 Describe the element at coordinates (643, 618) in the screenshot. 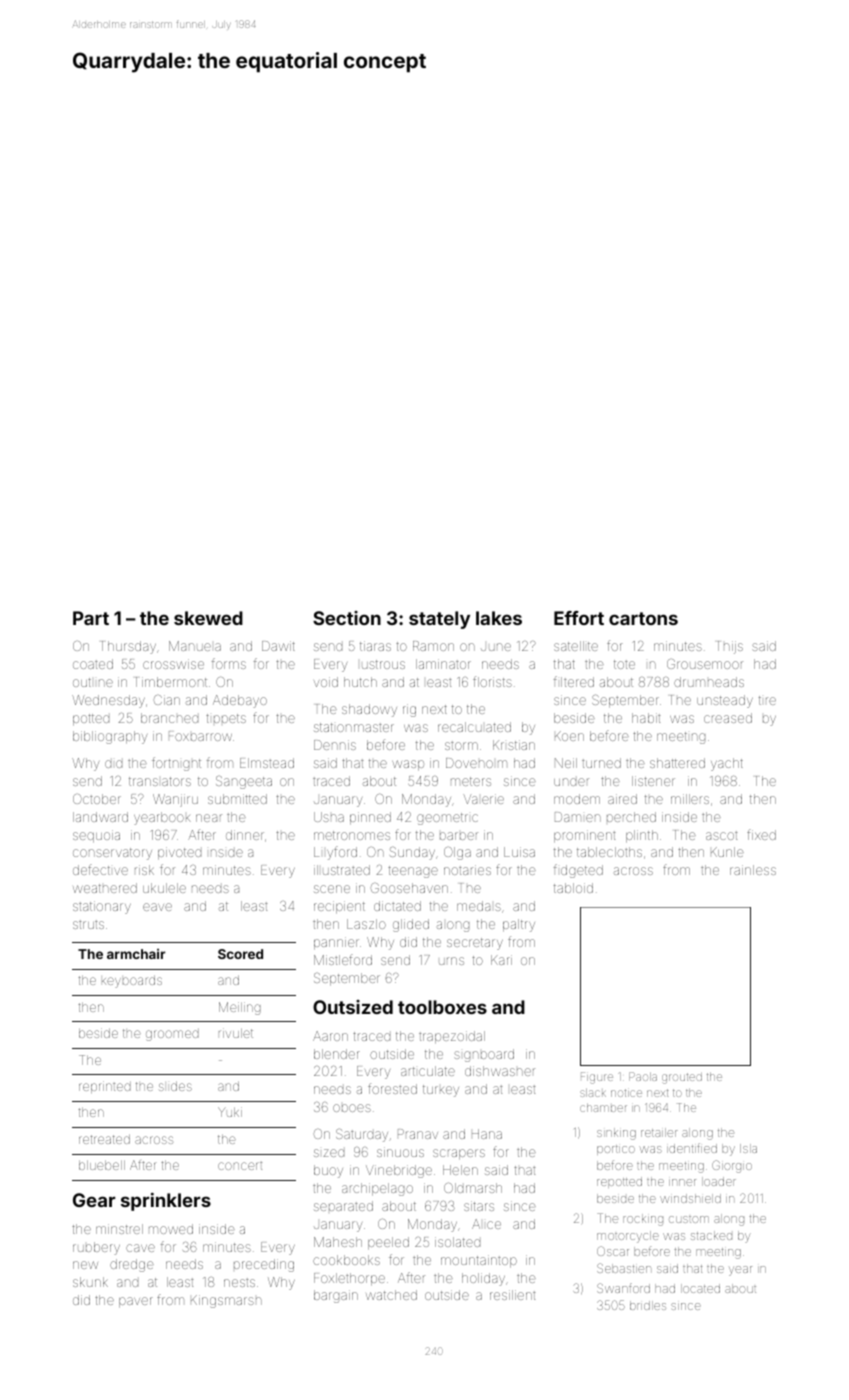

I see `cartons` at that location.
